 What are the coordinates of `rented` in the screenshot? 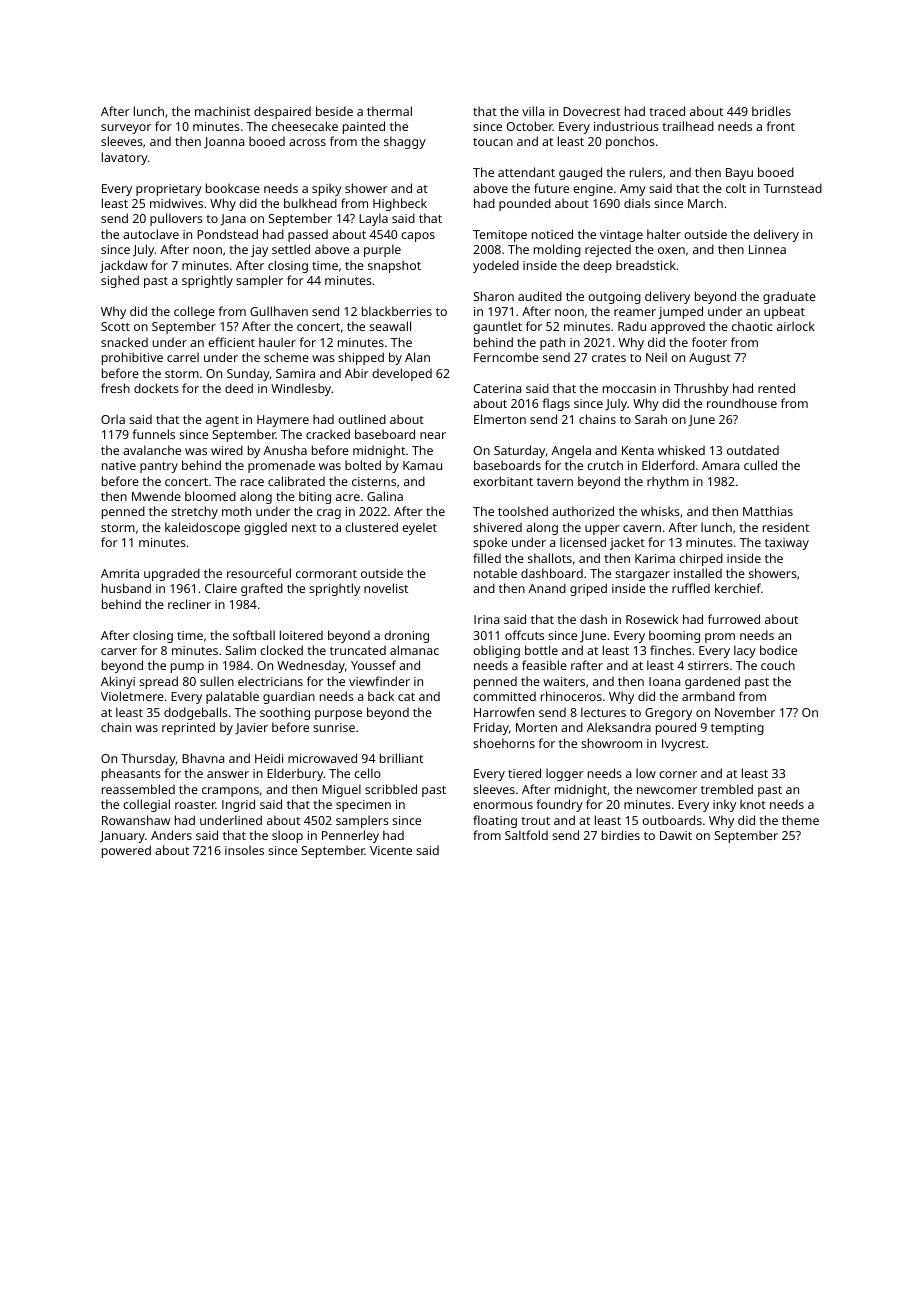 It's located at (776, 388).
